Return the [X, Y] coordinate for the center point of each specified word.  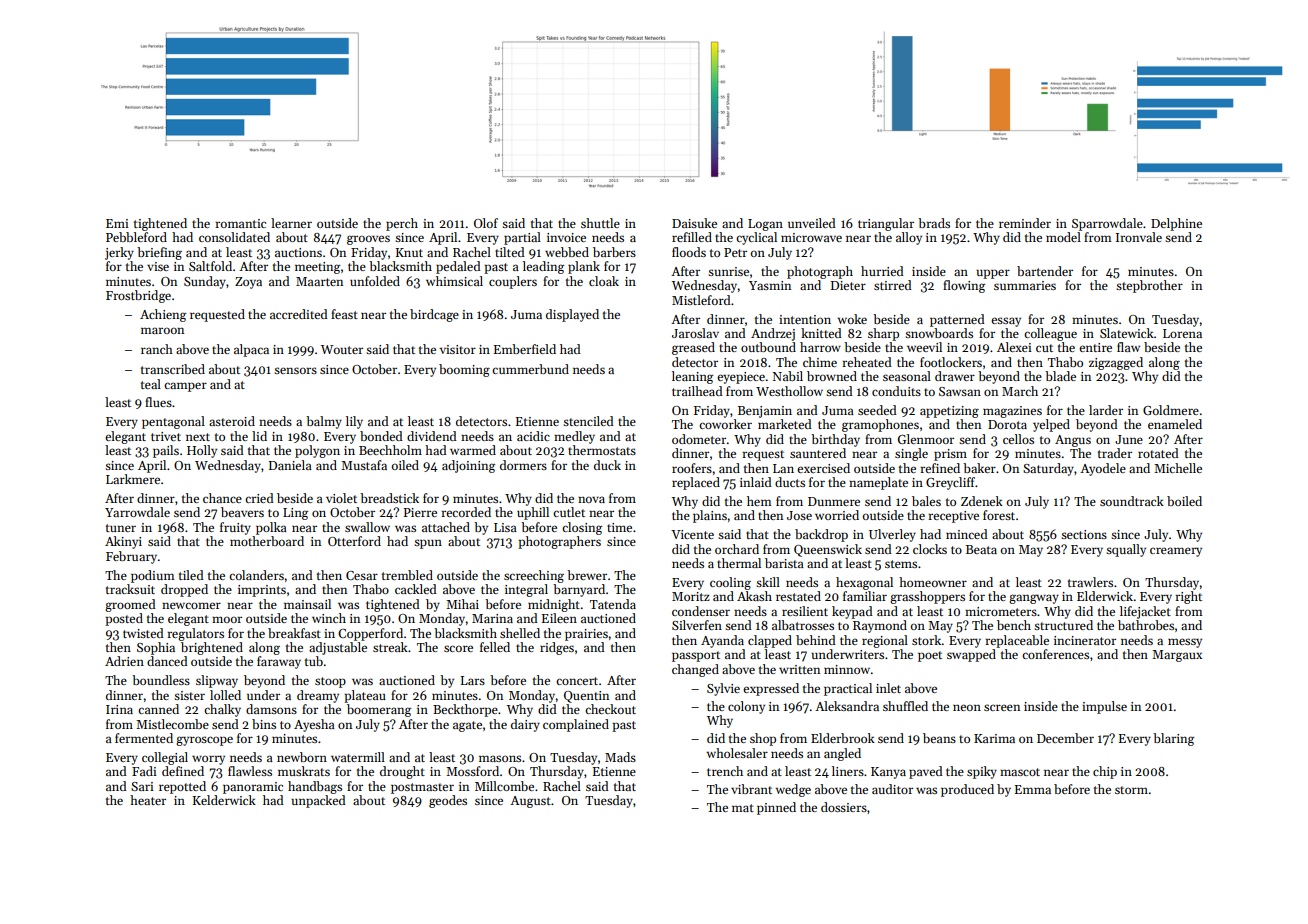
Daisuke [694, 223]
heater [148, 800]
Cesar [362, 575]
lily [354, 422]
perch [402, 224]
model [1063, 237]
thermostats [602, 450]
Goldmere [1171, 410]
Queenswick [828, 550]
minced [967, 534]
